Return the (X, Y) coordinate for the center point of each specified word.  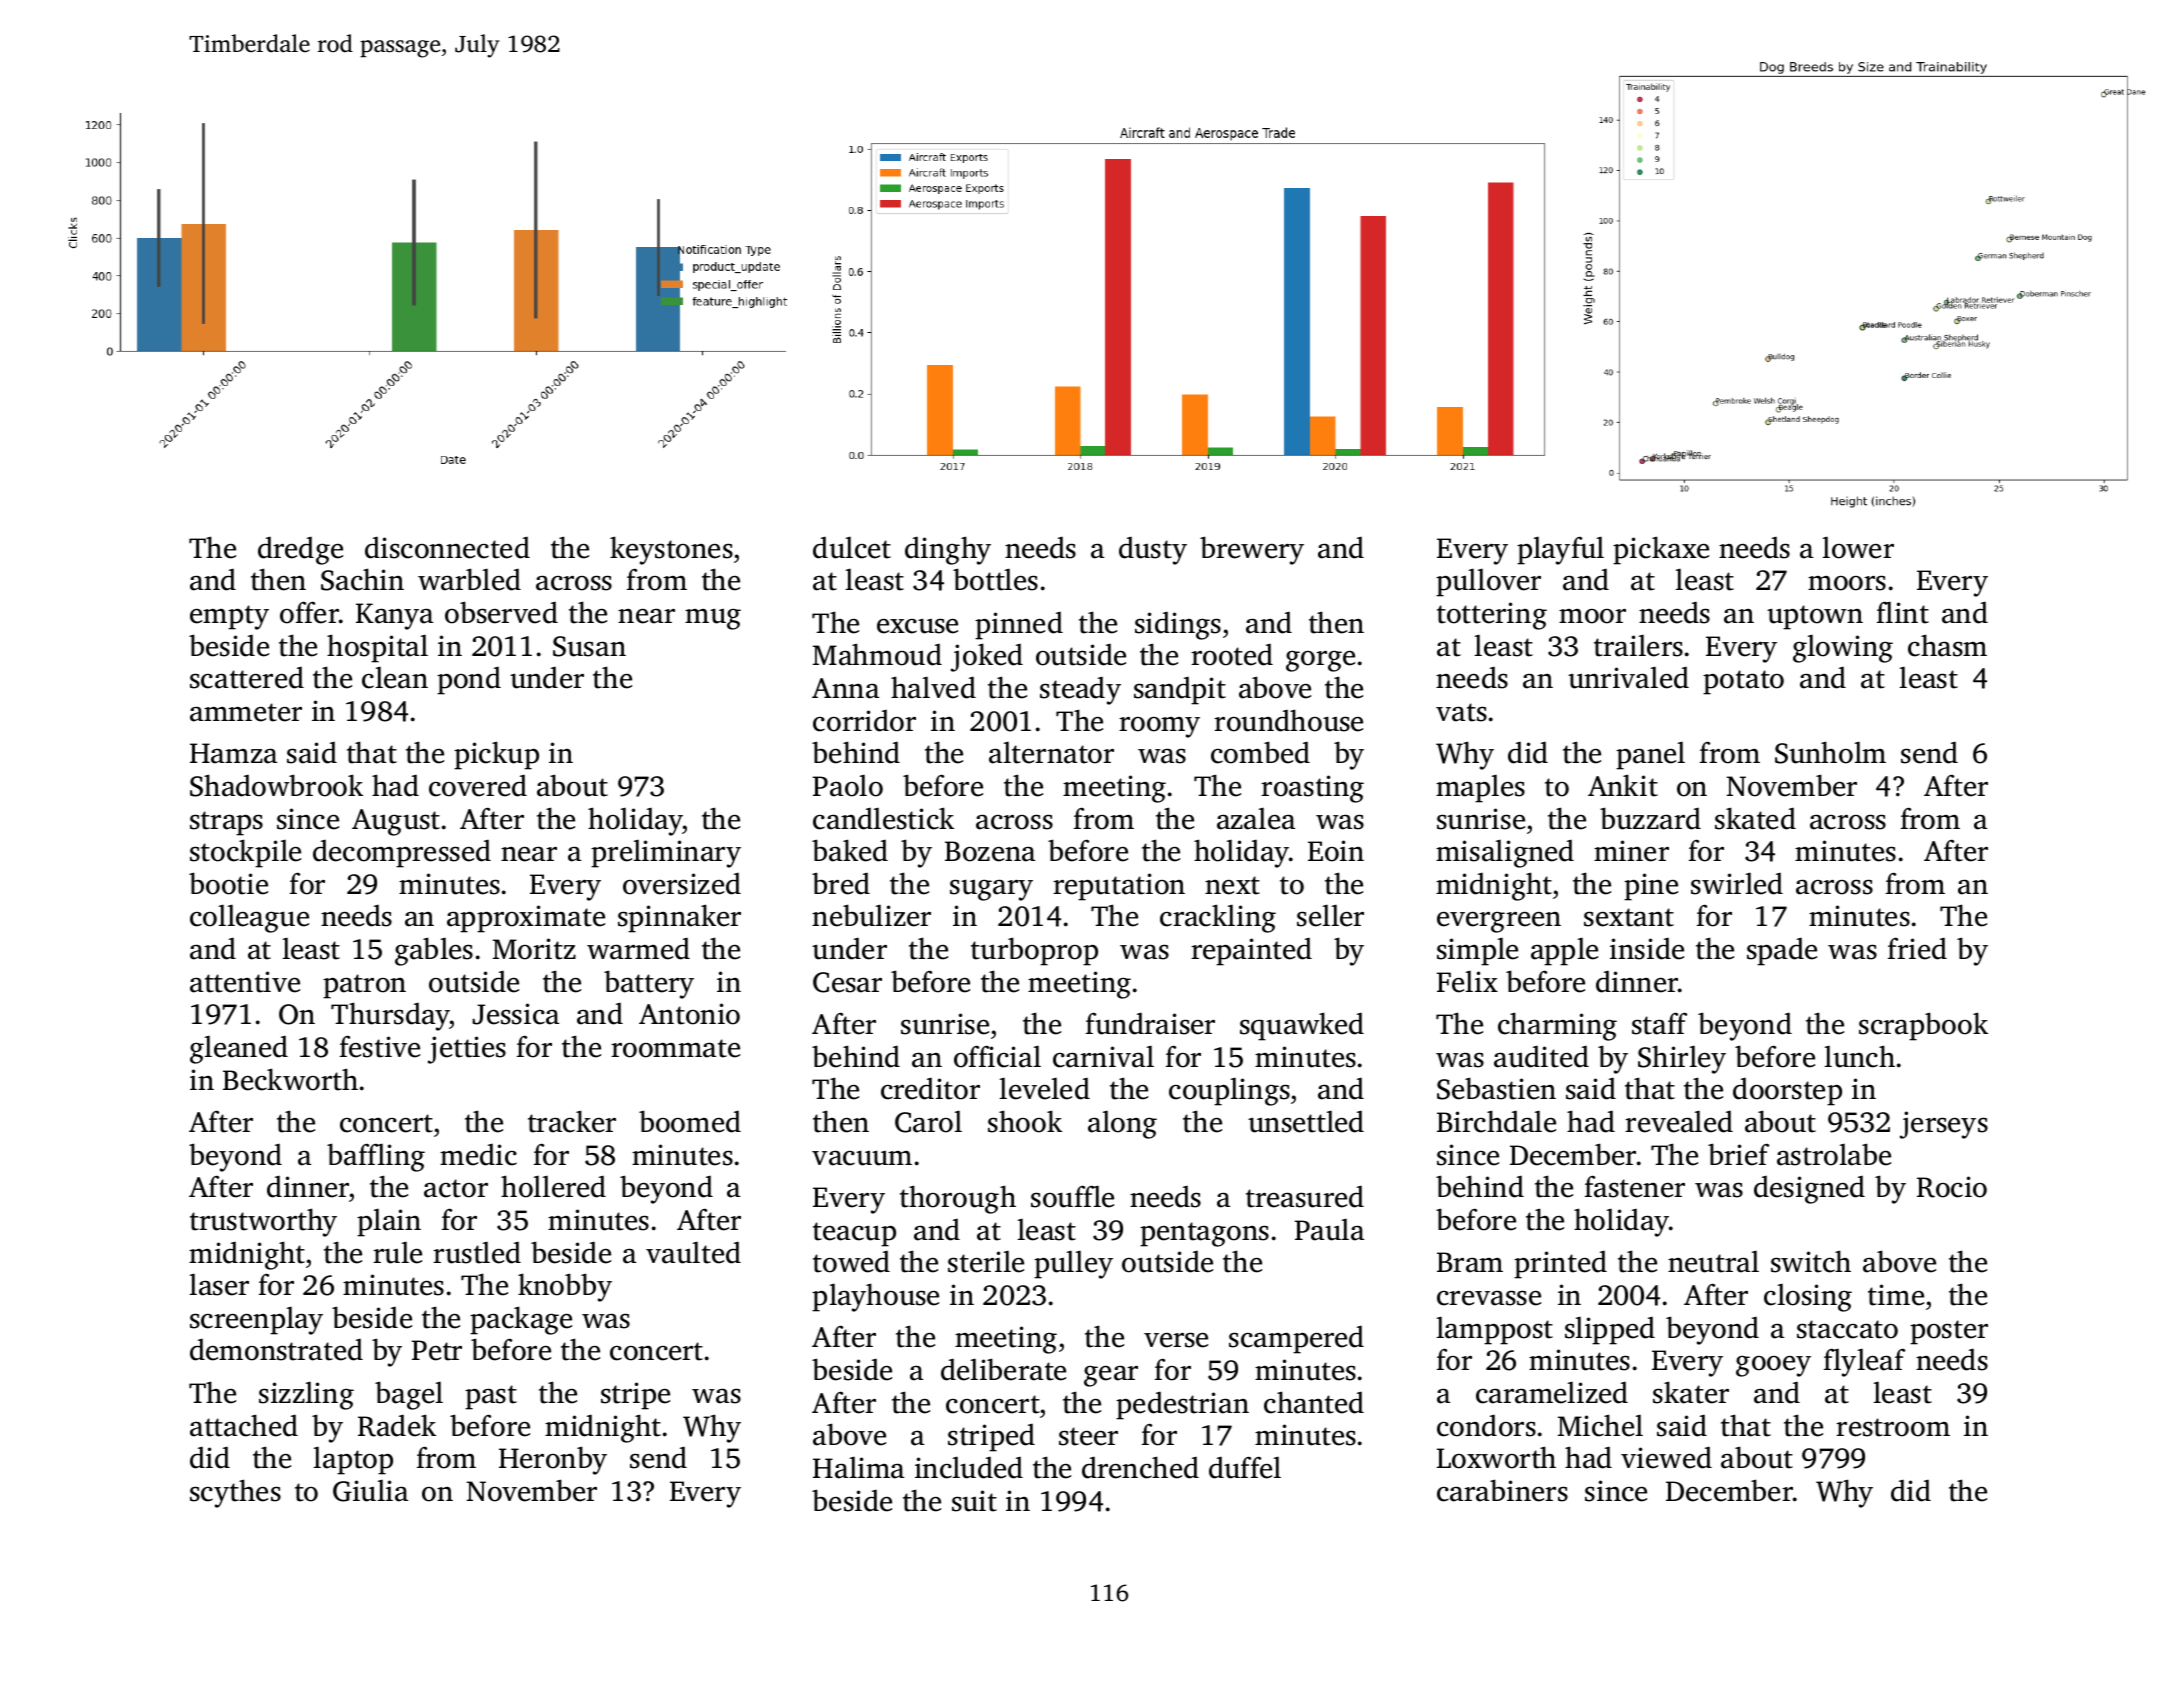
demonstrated (276, 1350)
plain (389, 1222)
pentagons (1204, 1234)
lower (1858, 547)
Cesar (847, 982)
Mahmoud (877, 654)
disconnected (447, 548)
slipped (1610, 1330)
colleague (249, 918)
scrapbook (1923, 1026)
